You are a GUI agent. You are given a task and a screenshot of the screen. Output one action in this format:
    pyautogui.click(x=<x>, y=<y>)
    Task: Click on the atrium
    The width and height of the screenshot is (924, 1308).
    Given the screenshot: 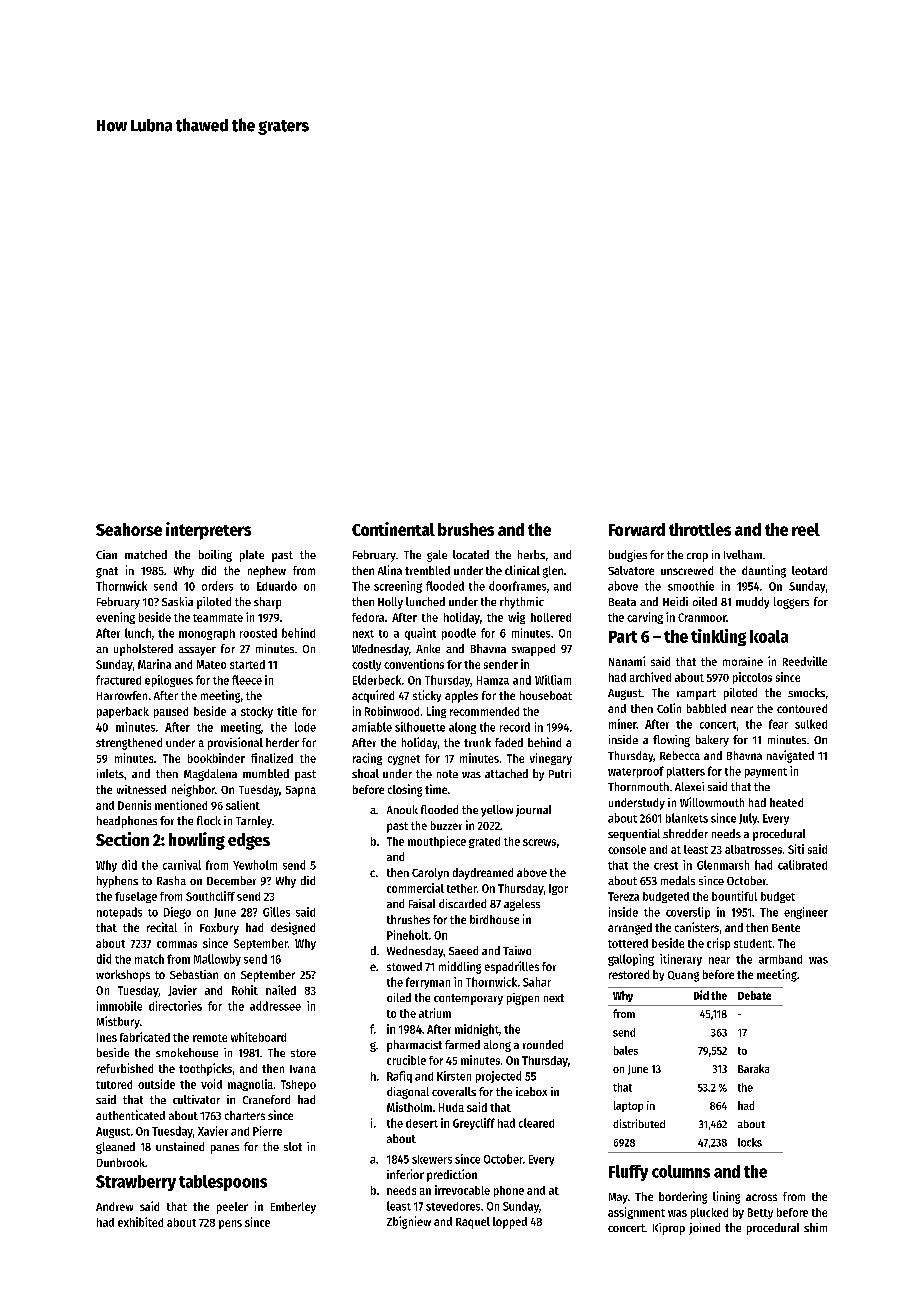 What is the action you would take?
    pyautogui.click(x=435, y=1013)
